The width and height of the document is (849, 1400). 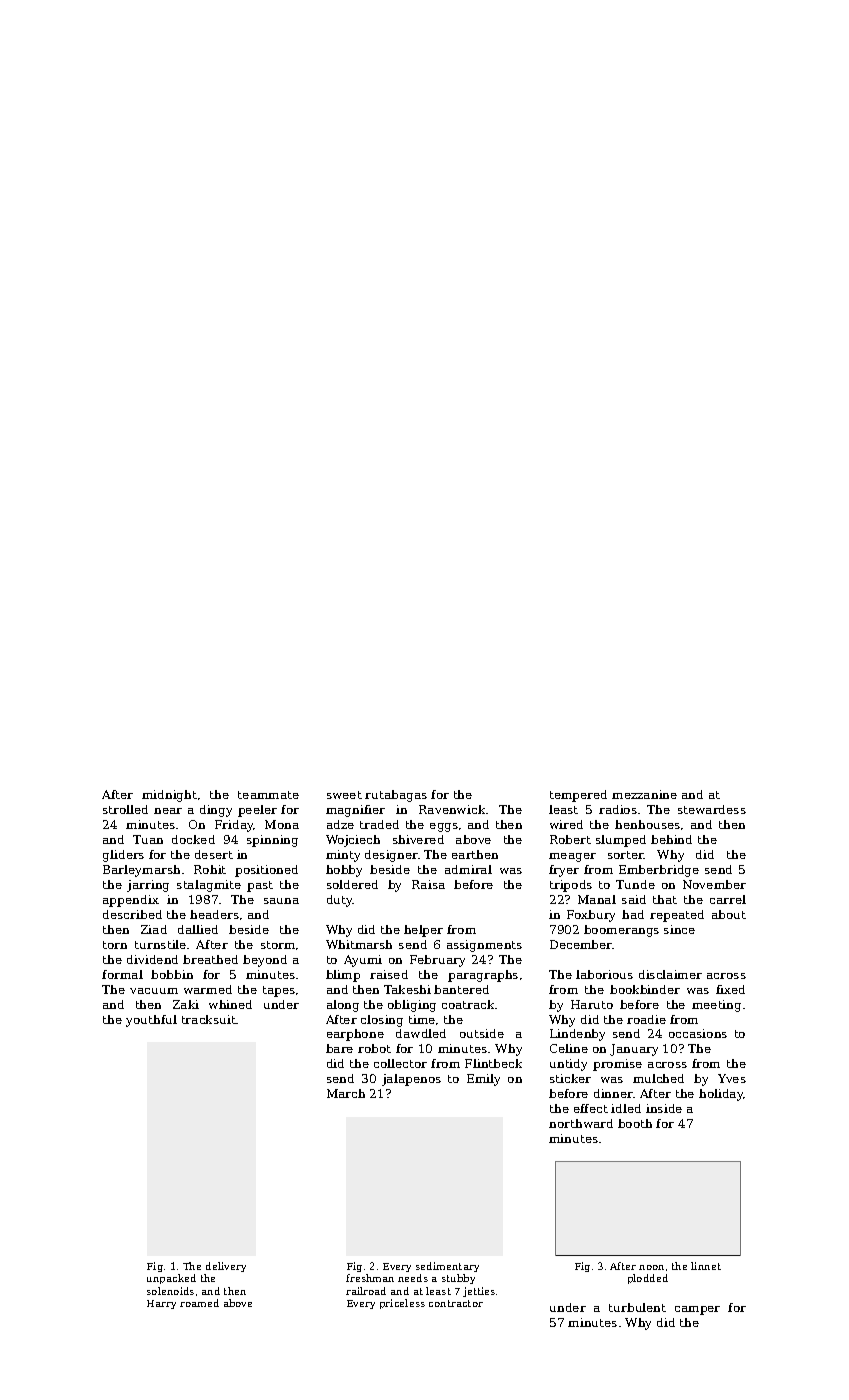 What do you see at coordinates (671, 839) in the document?
I see `behind` at bounding box center [671, 839].
